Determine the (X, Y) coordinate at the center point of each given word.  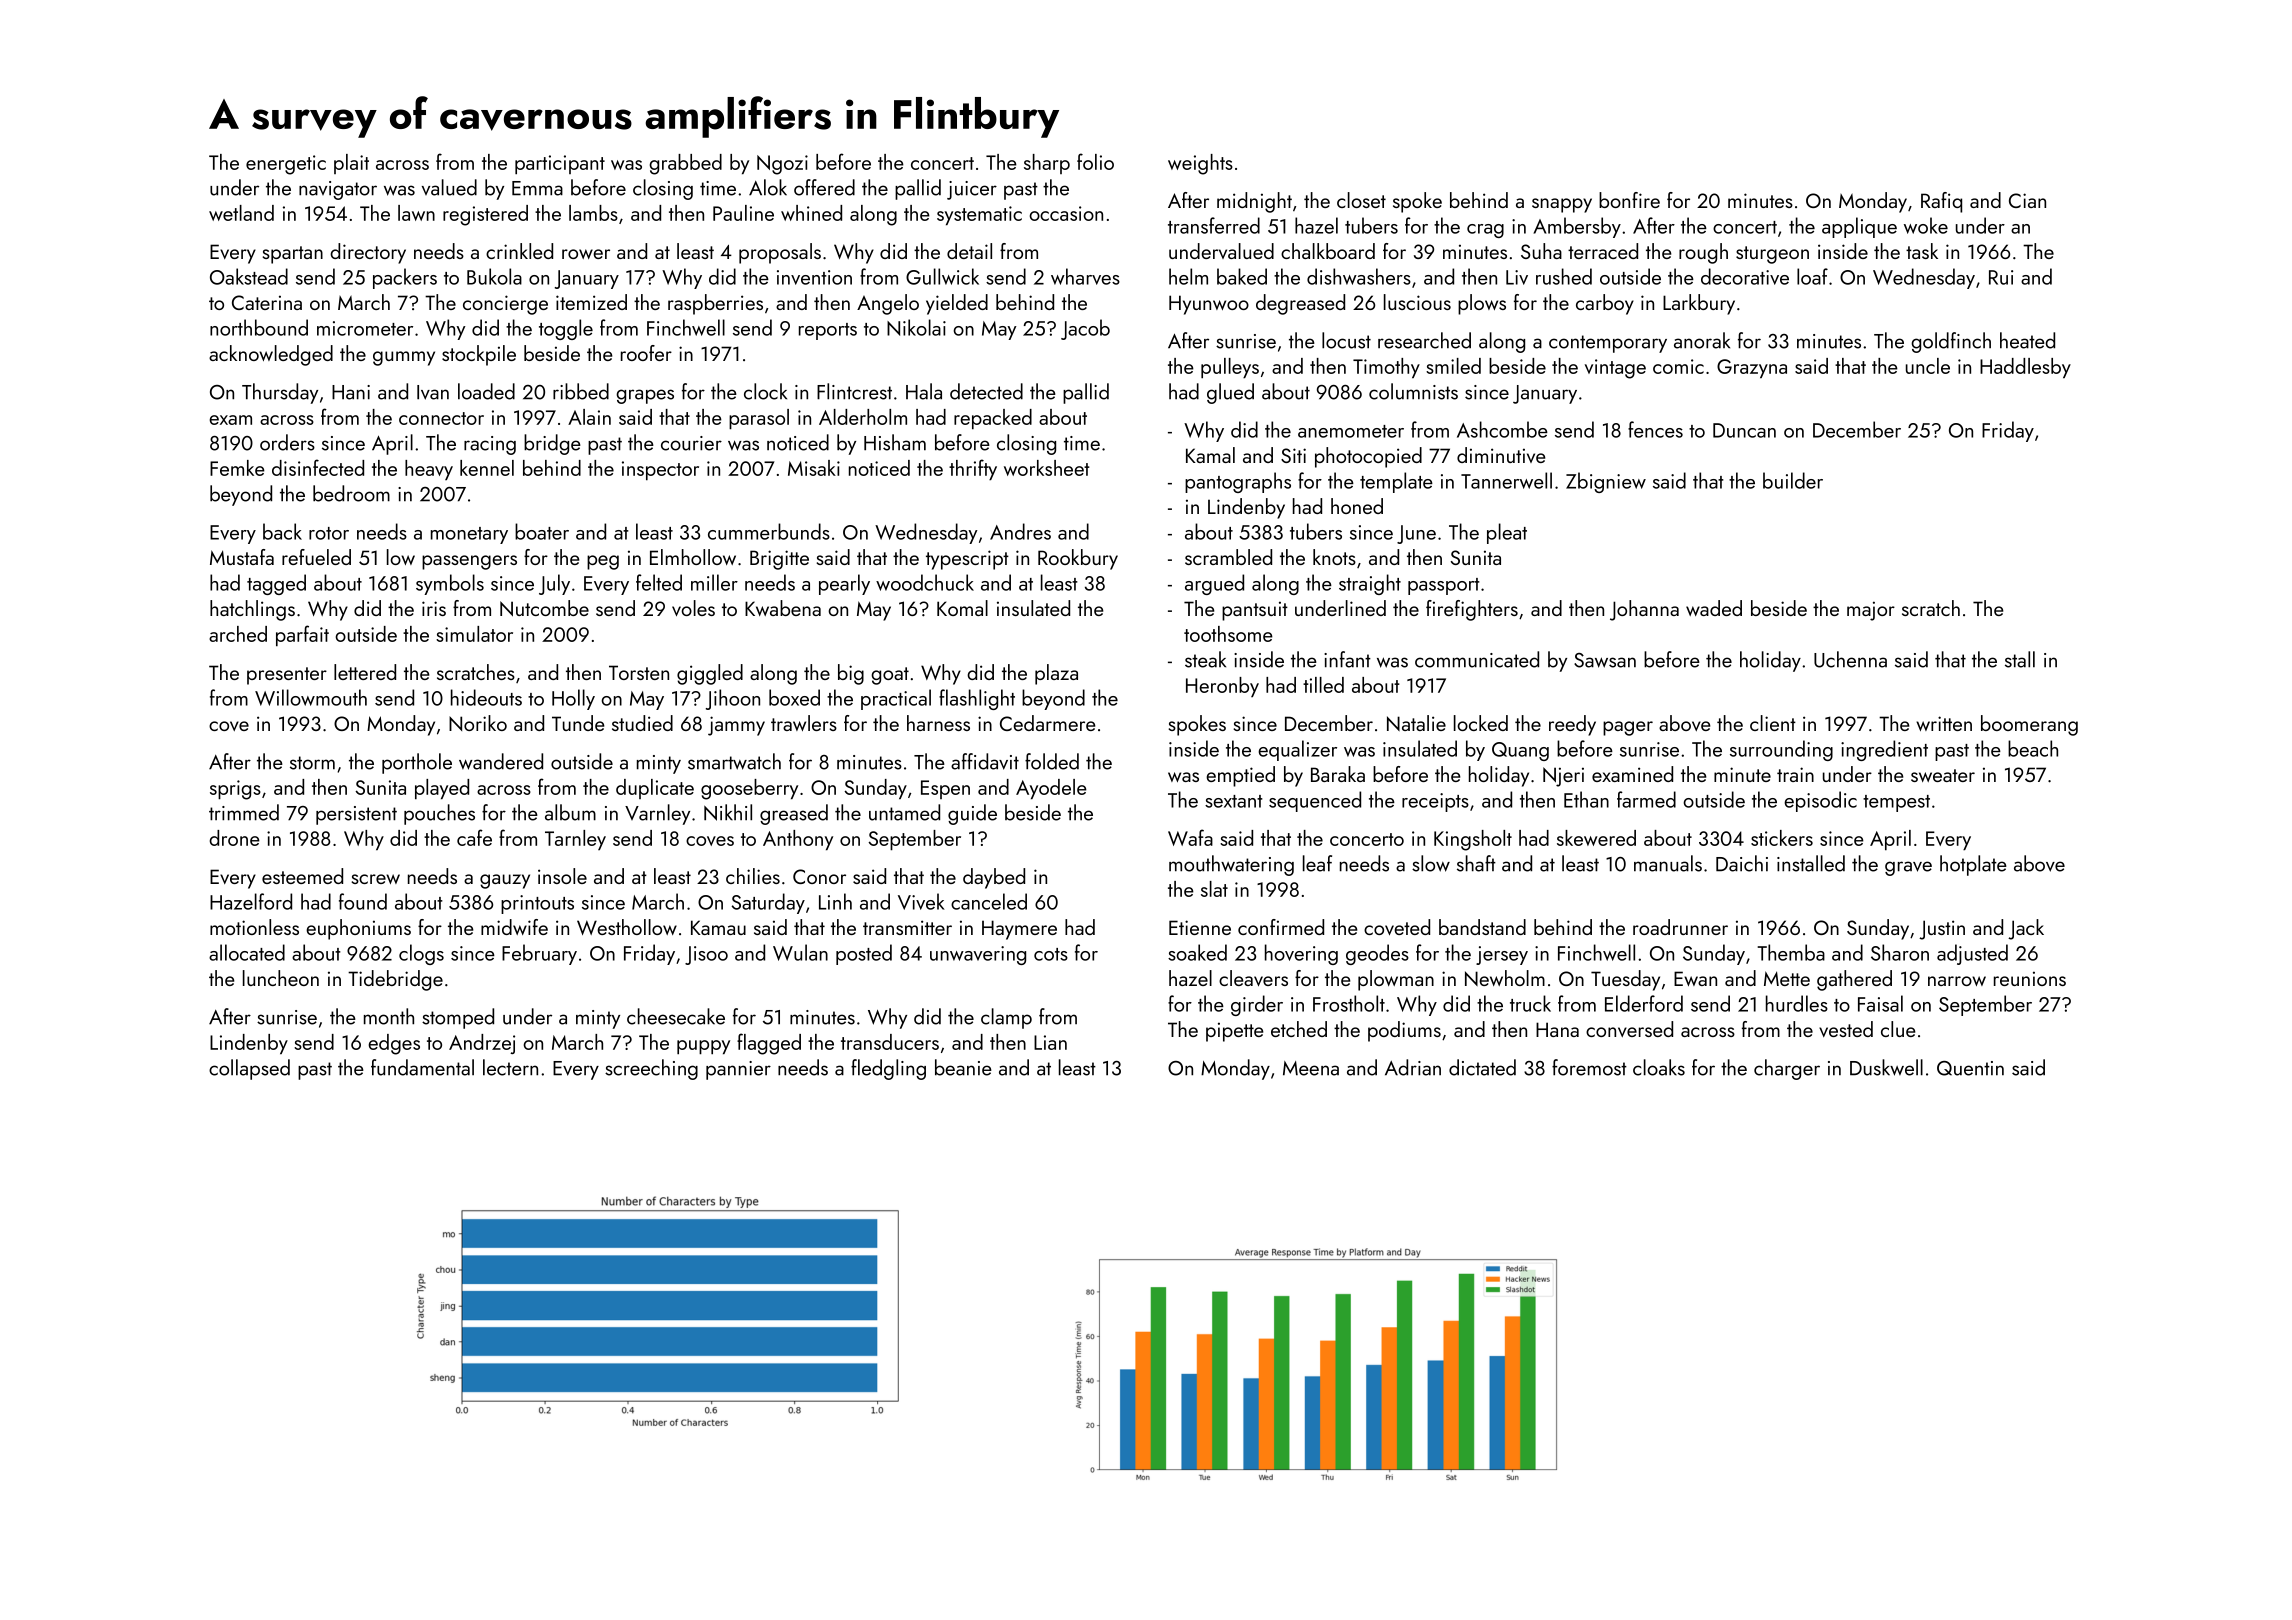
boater (542, 531)
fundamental (422, 1067)
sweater (1943, 775)
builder (1793, 480)
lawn (416, 213)
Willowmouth (311, 697)
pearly (844, 584)
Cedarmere (1048, 723)
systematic (979, 215)
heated (2027, 340)
